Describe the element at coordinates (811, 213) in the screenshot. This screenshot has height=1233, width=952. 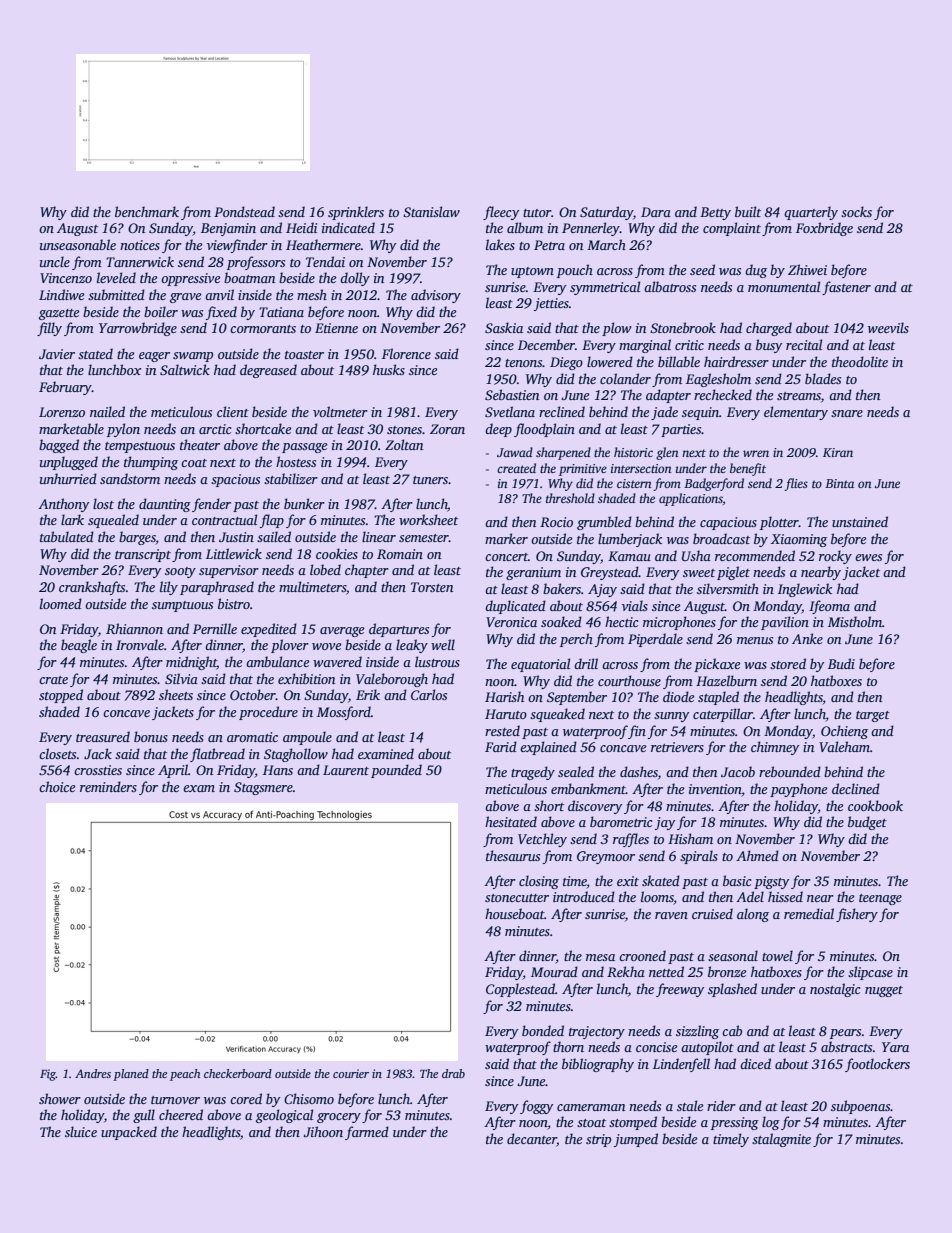
I see `quarterly` at that location.
